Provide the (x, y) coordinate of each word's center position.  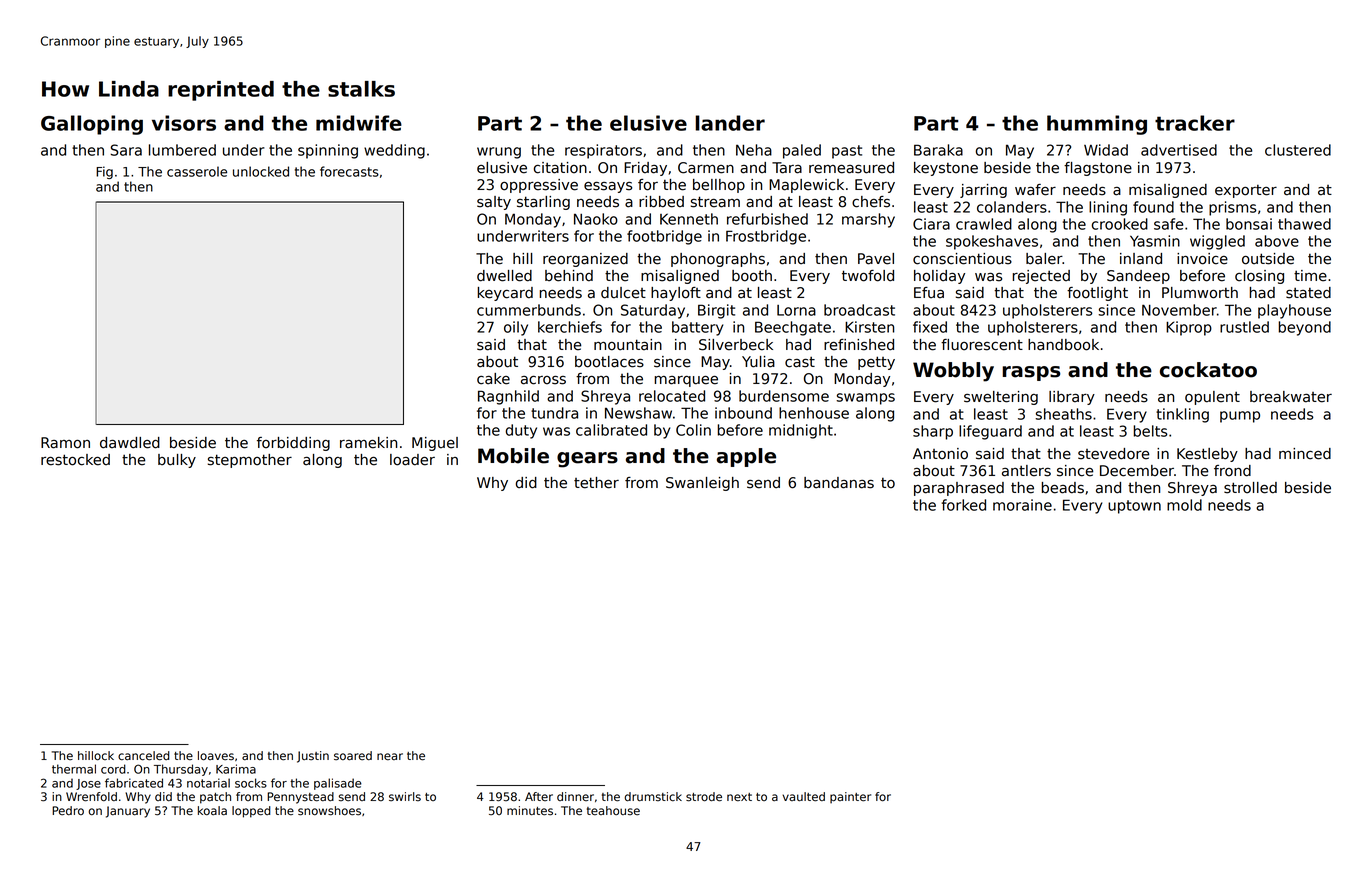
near (390, 757)
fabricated (134, 783)
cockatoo (1208, 370)
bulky (177, 461)
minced (1305, 454)
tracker (1195, 123)
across (543, 380)
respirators (603, 151)
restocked (75, 460)
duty (521, 431)
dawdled (130, 443)
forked (963, 505)
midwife (359, 123)
